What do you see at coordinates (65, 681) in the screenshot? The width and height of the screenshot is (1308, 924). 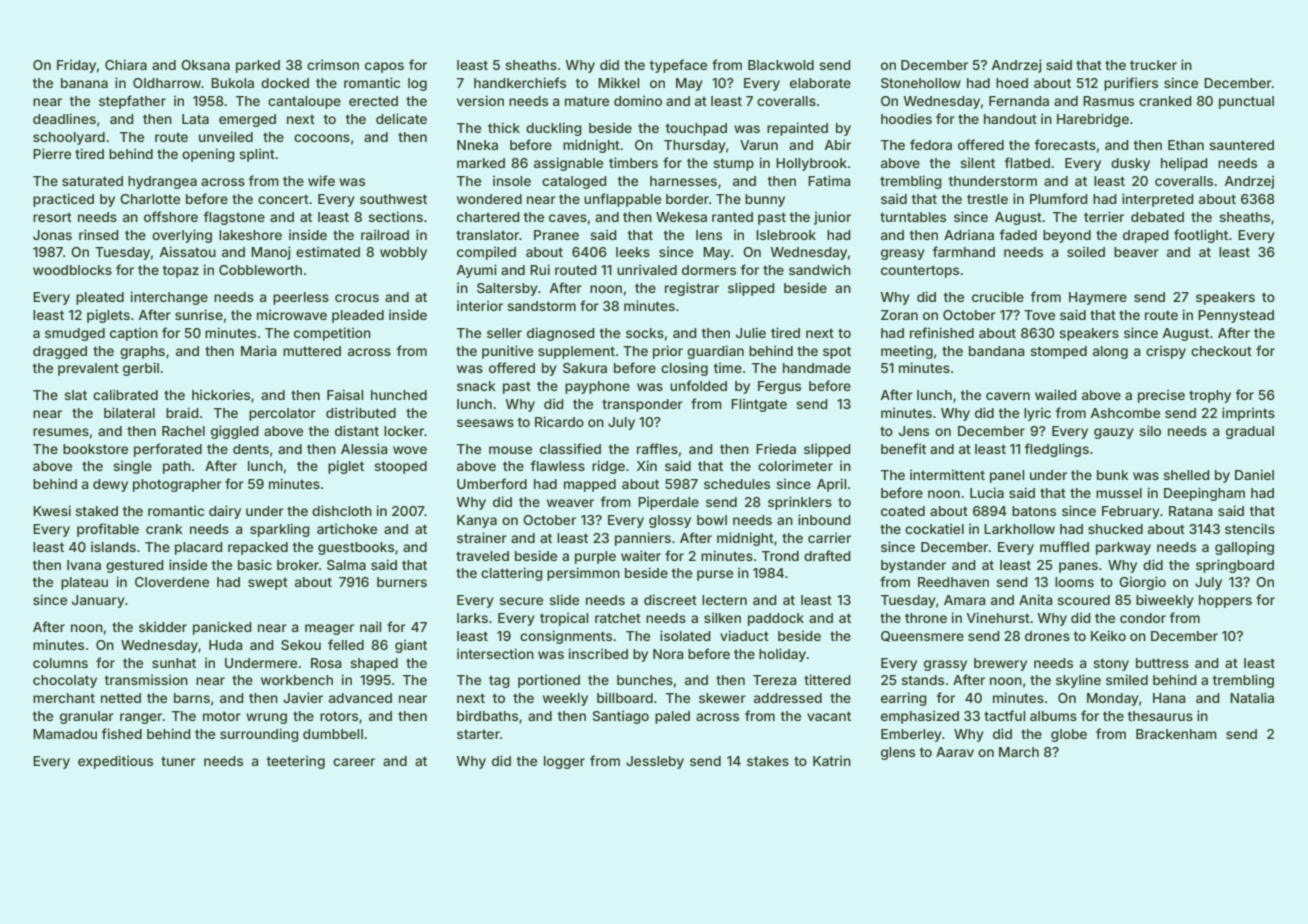 I see `chocolaty` at bounding box center [65, 681].
